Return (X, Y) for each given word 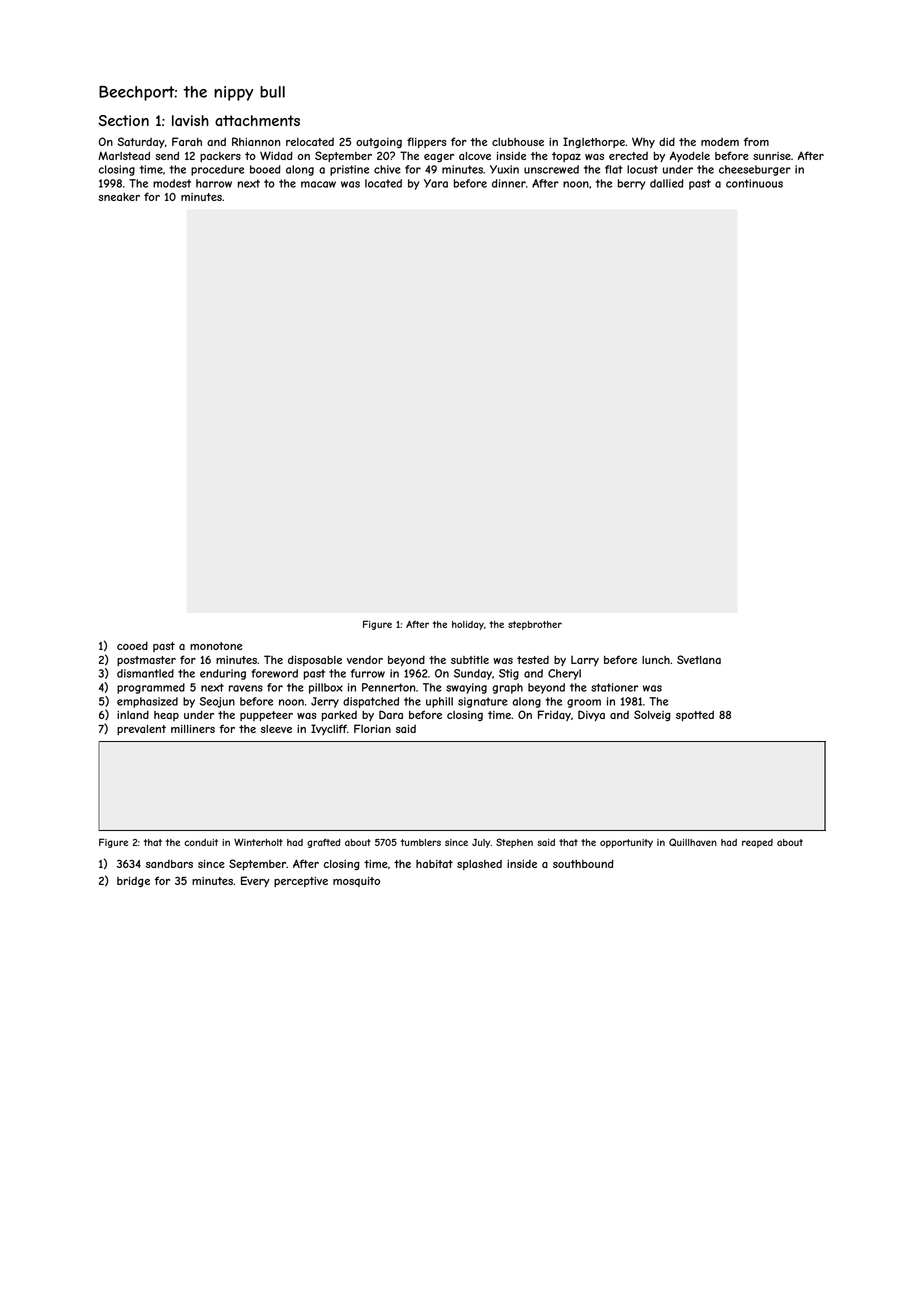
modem (720, 142)
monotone (216, 646)
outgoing (379, 143)
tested (533, 660)
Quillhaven (693, 842)
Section (123, 120)
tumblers (421, 842)
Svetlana (699, 659)
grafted (323, 843)
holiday (468, 625)
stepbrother (535, 625)
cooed (132, 646)
